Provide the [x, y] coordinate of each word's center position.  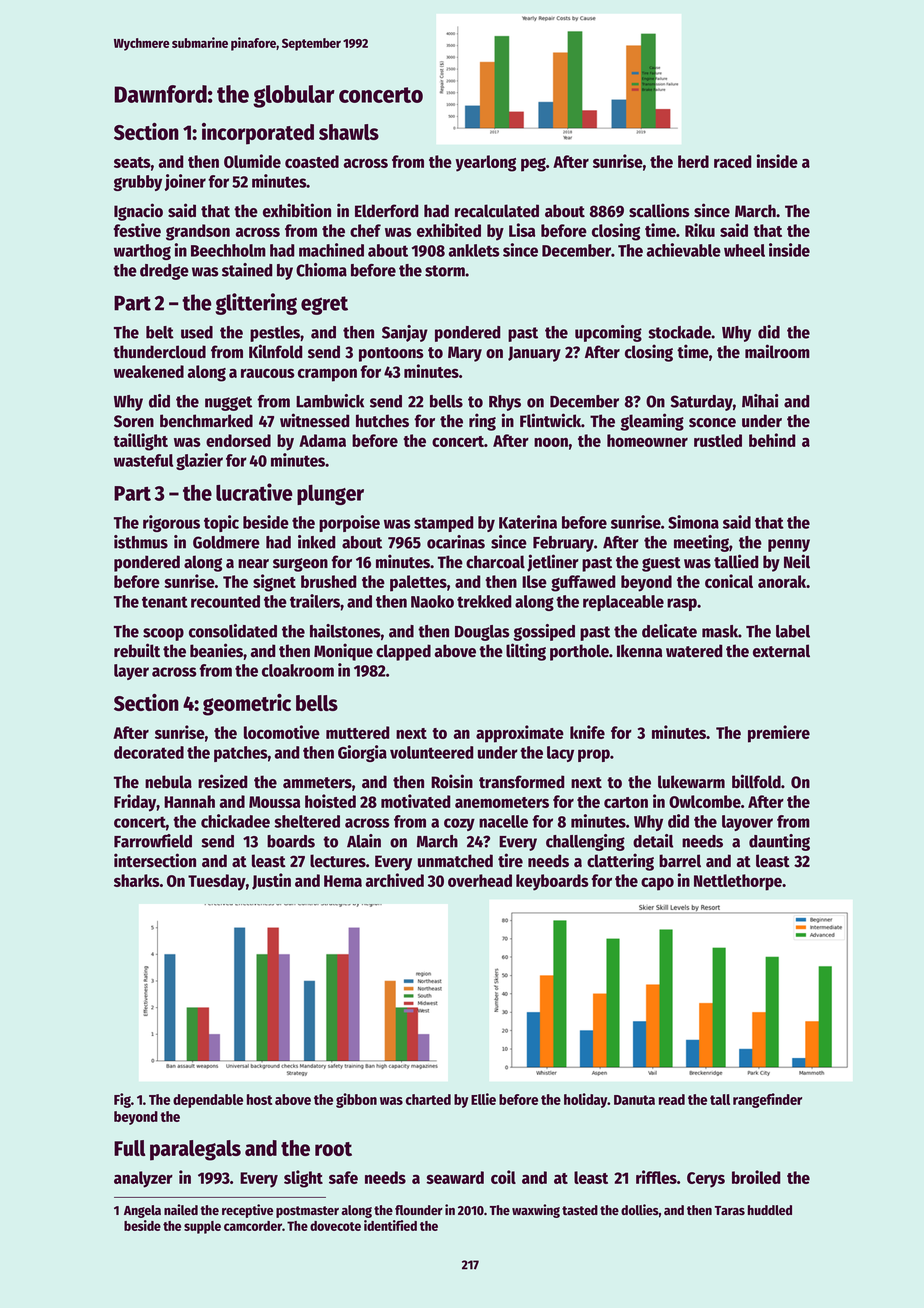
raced [732, 161]
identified [390, 1225]
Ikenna [639, 651]
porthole [579, 652]
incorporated [258, 134]
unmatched [455, 861]
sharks [137, 880]
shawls [349, 132]
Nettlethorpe [738, 882]
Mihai [760, 401]
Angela [142, 1211]
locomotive [282, 732]
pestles [275, 334]
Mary [465, 354]
